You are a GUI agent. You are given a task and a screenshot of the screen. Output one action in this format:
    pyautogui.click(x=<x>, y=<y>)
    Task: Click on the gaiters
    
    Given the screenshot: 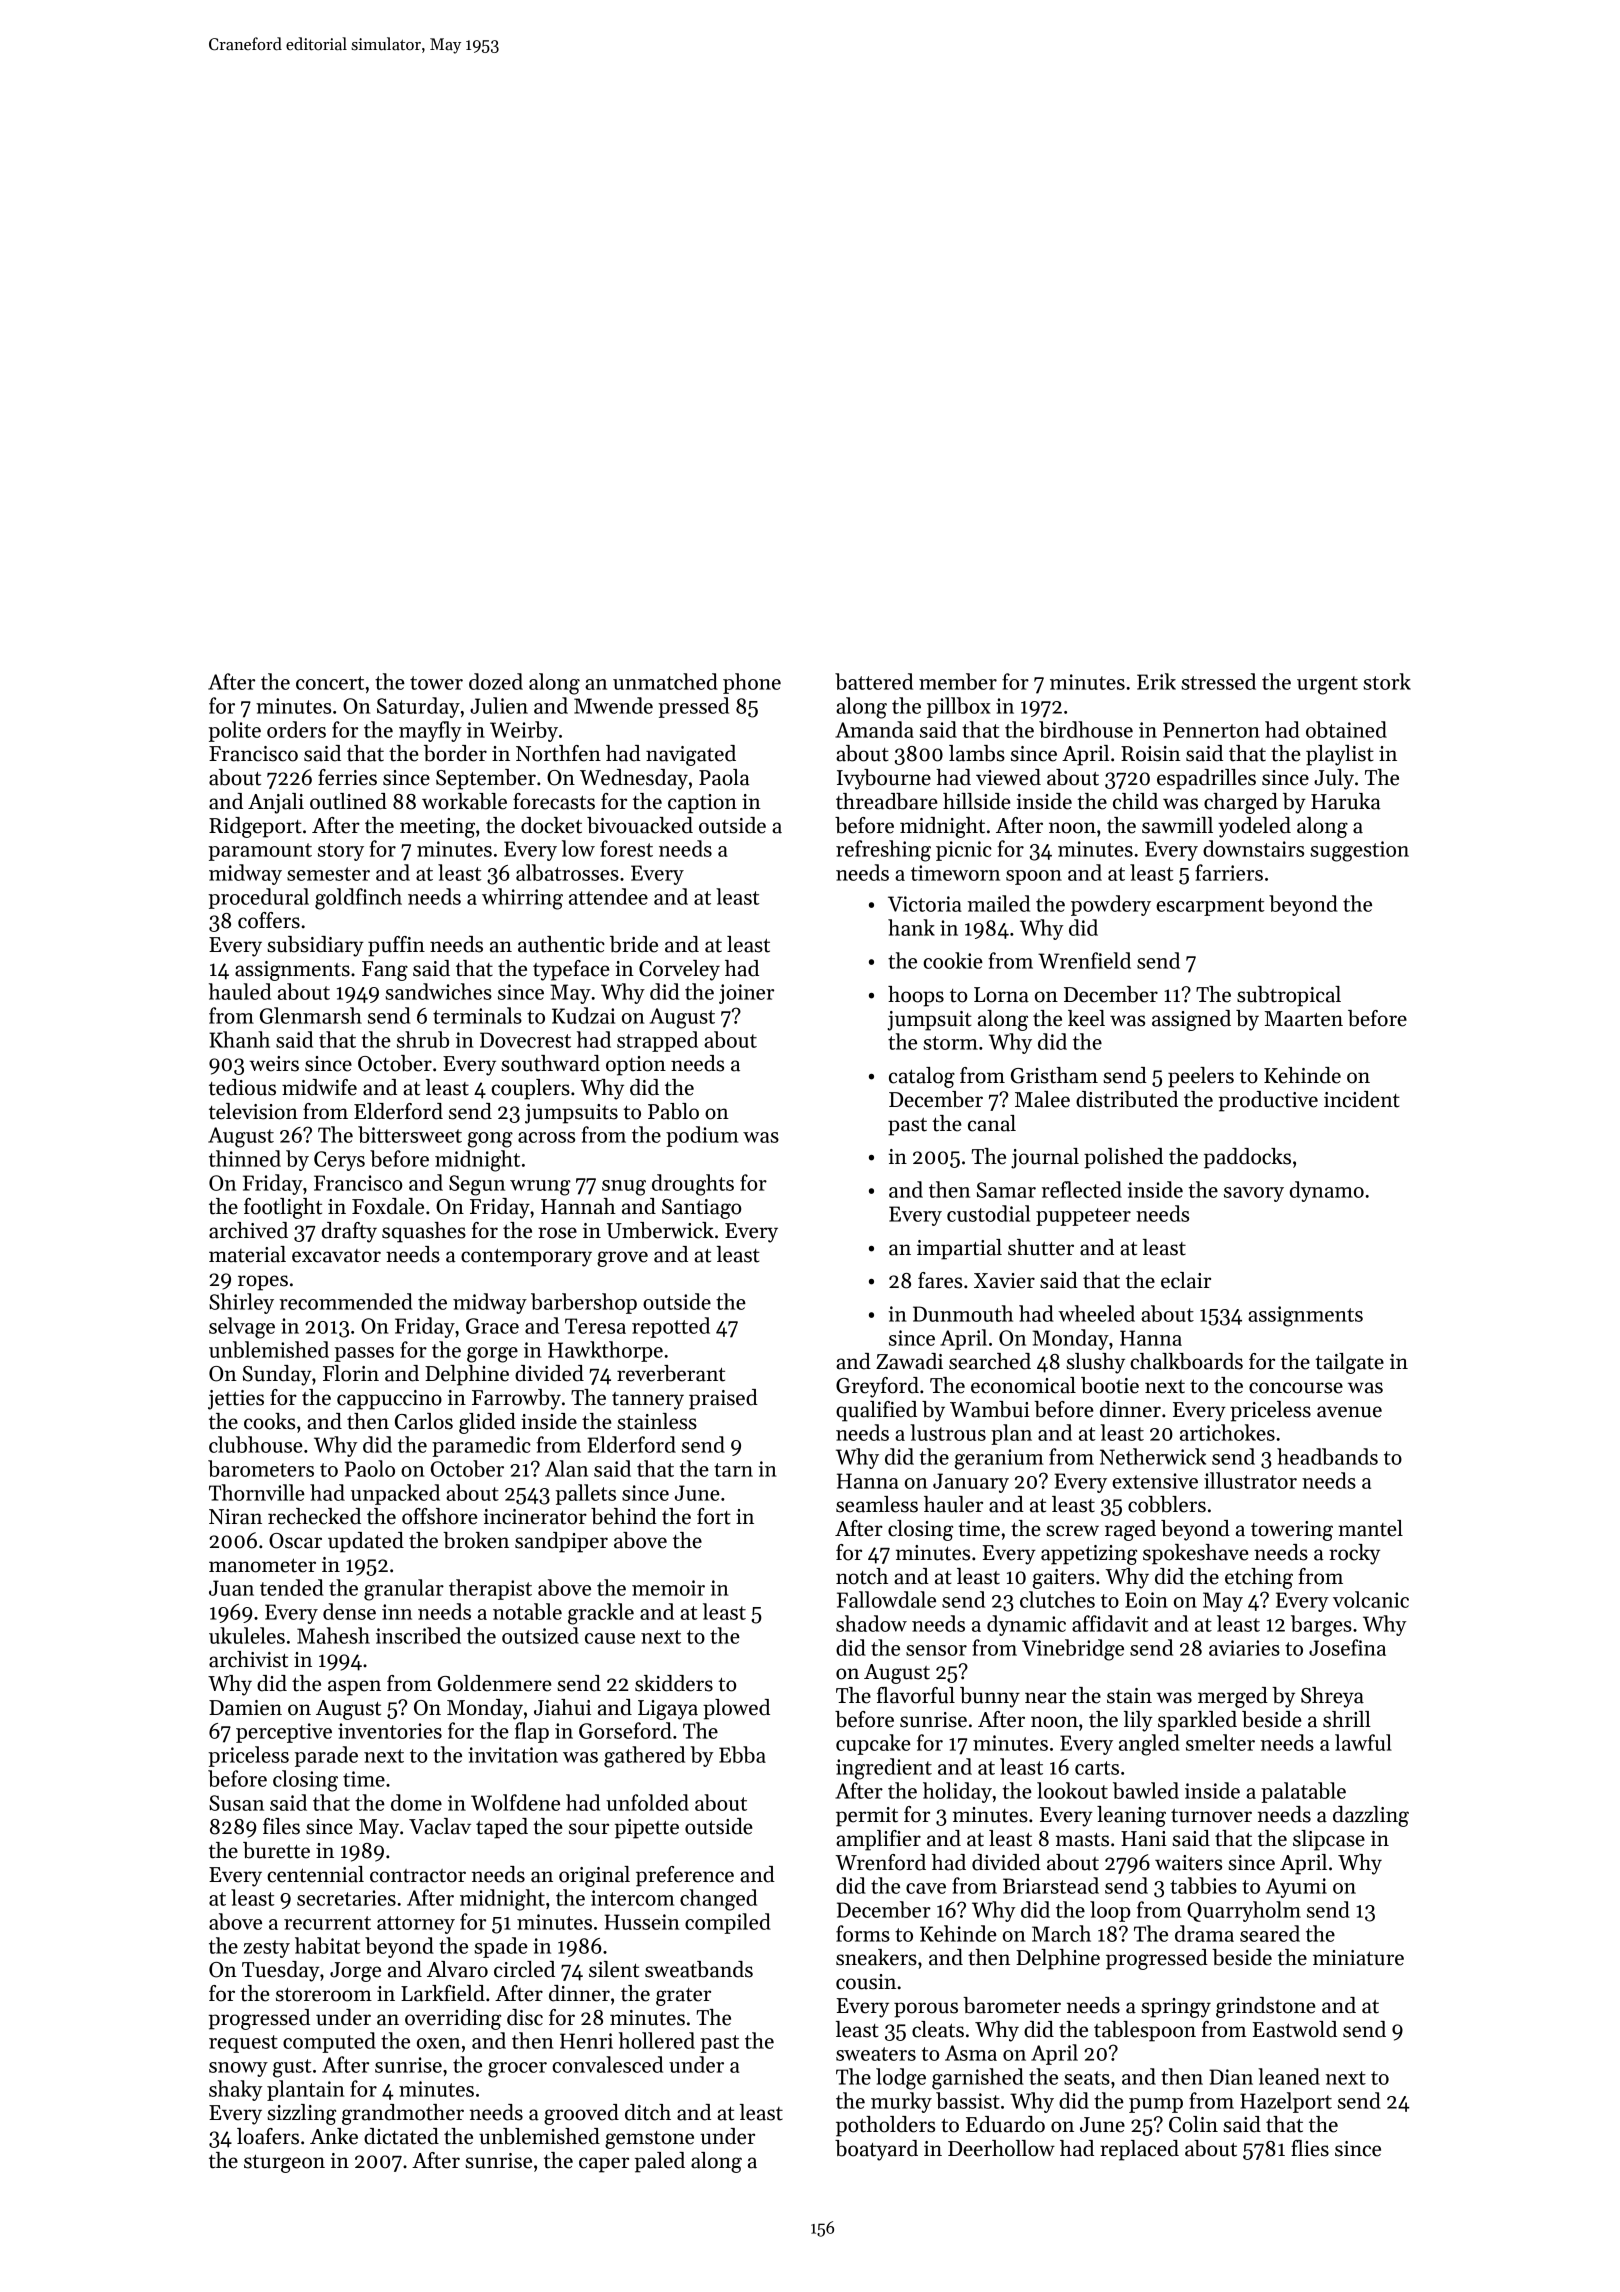 What is the action you would take?
    pyautogui.click(x=1063, y=1579)
